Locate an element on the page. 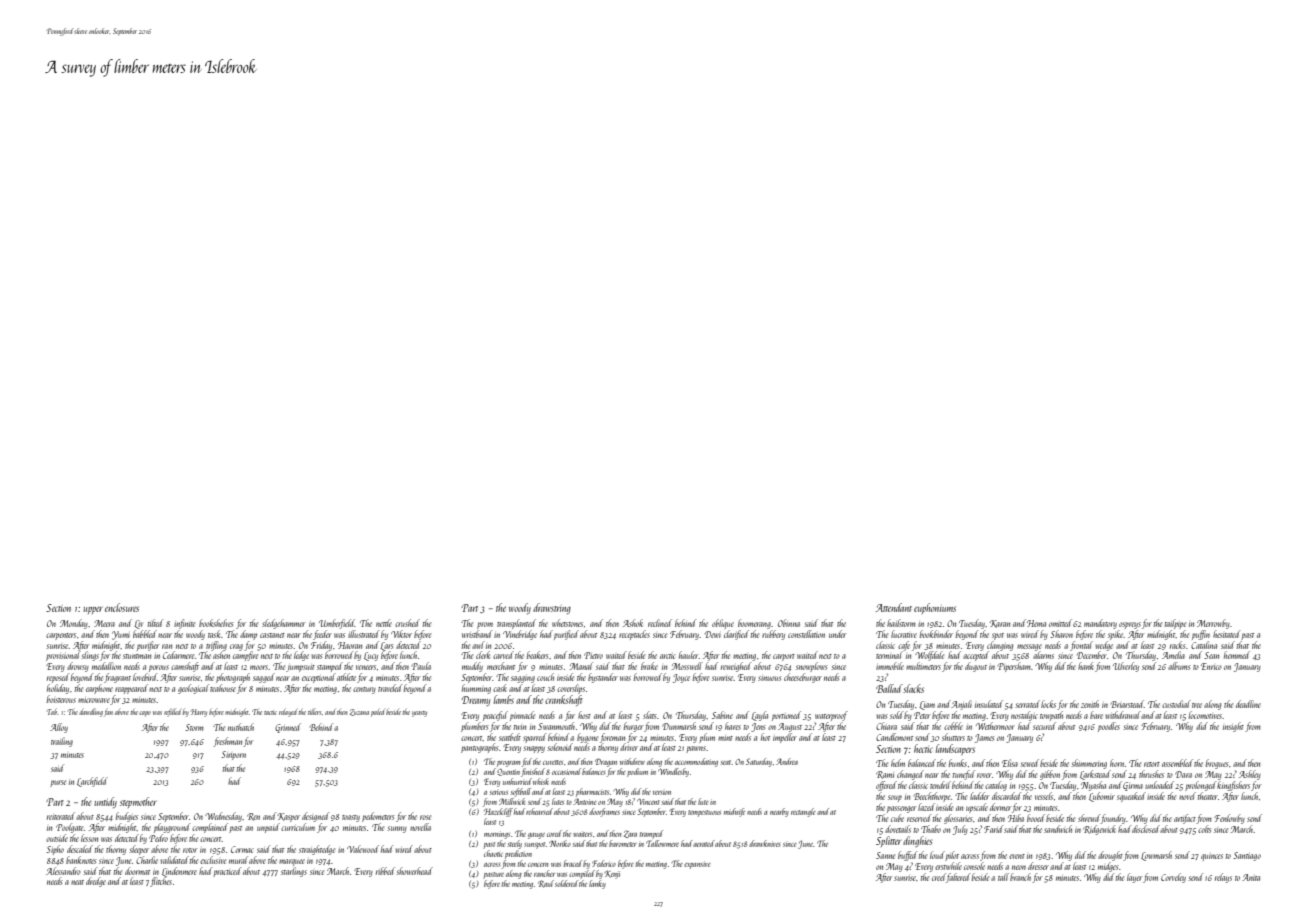 The image size is (1308, 924). starlings is located at coordinates (294, 872).
